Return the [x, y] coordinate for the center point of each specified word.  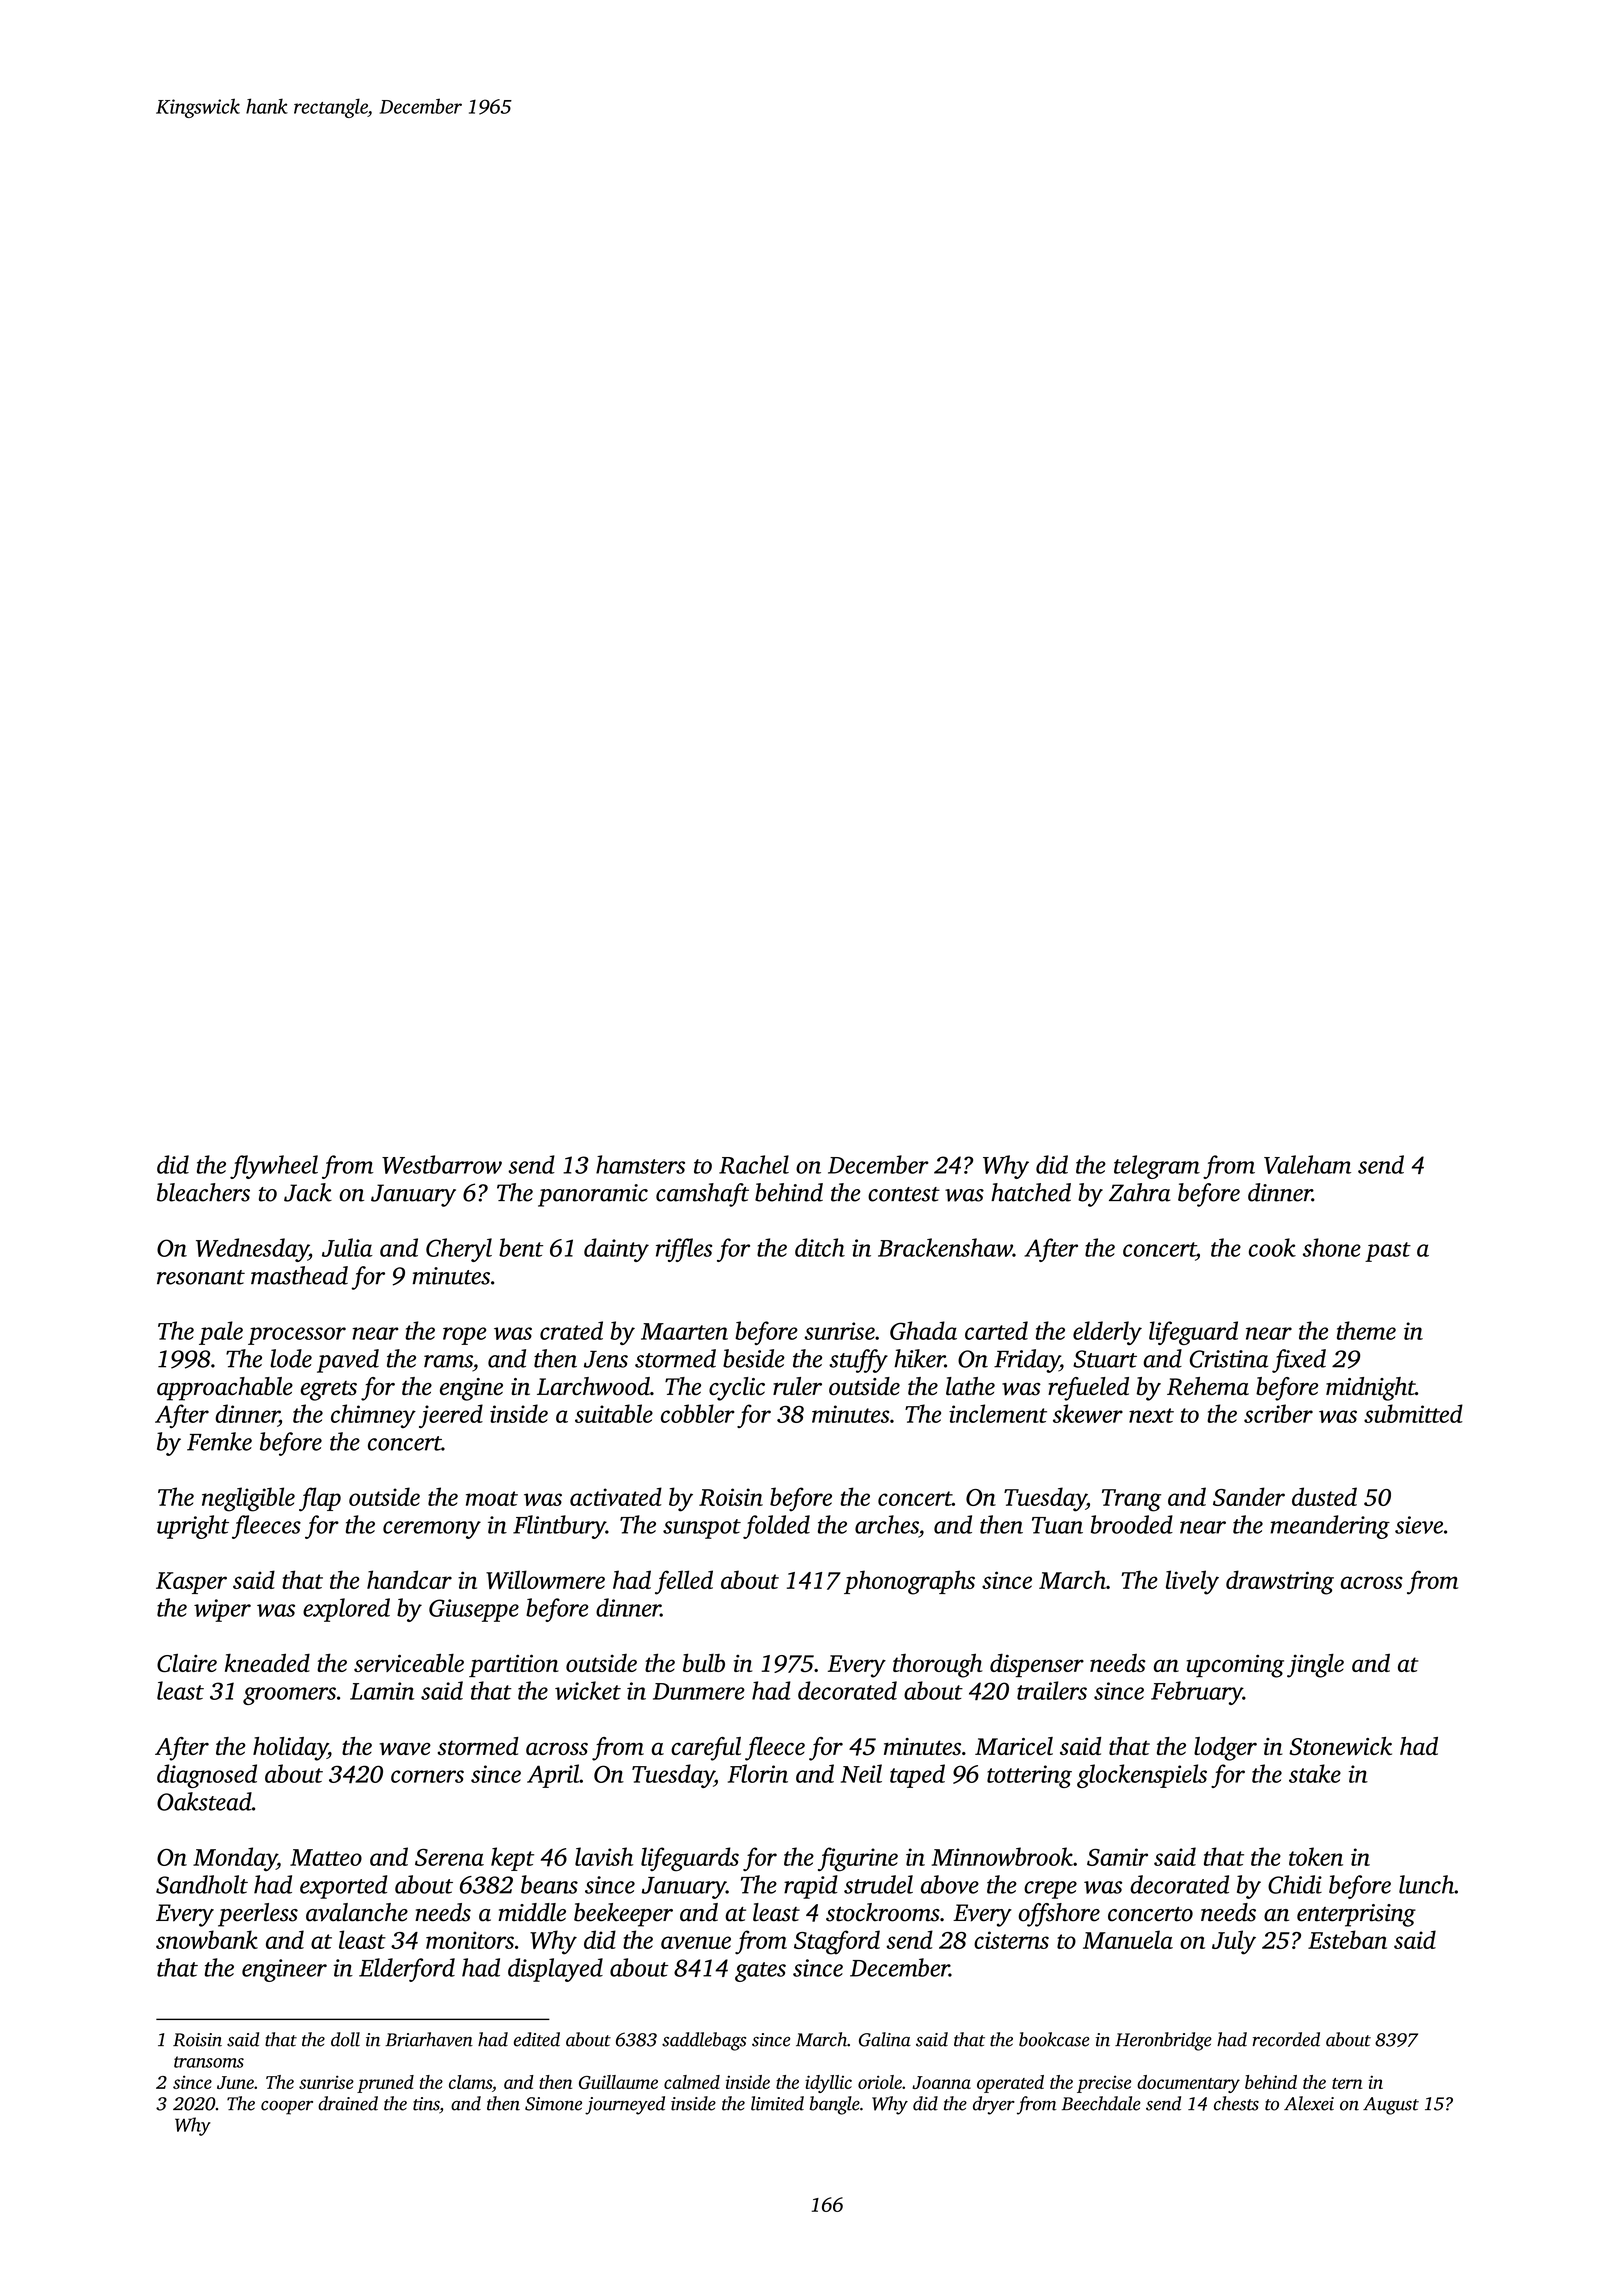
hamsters [640, 1164]
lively [1192, 1582]
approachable [225, 1389]
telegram [1157, 1167]
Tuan [1057, 1525]
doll [345, 2039]
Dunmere [699, 1691]
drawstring [1280, 1582]
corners [427, 1776]
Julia [347, 1247]
